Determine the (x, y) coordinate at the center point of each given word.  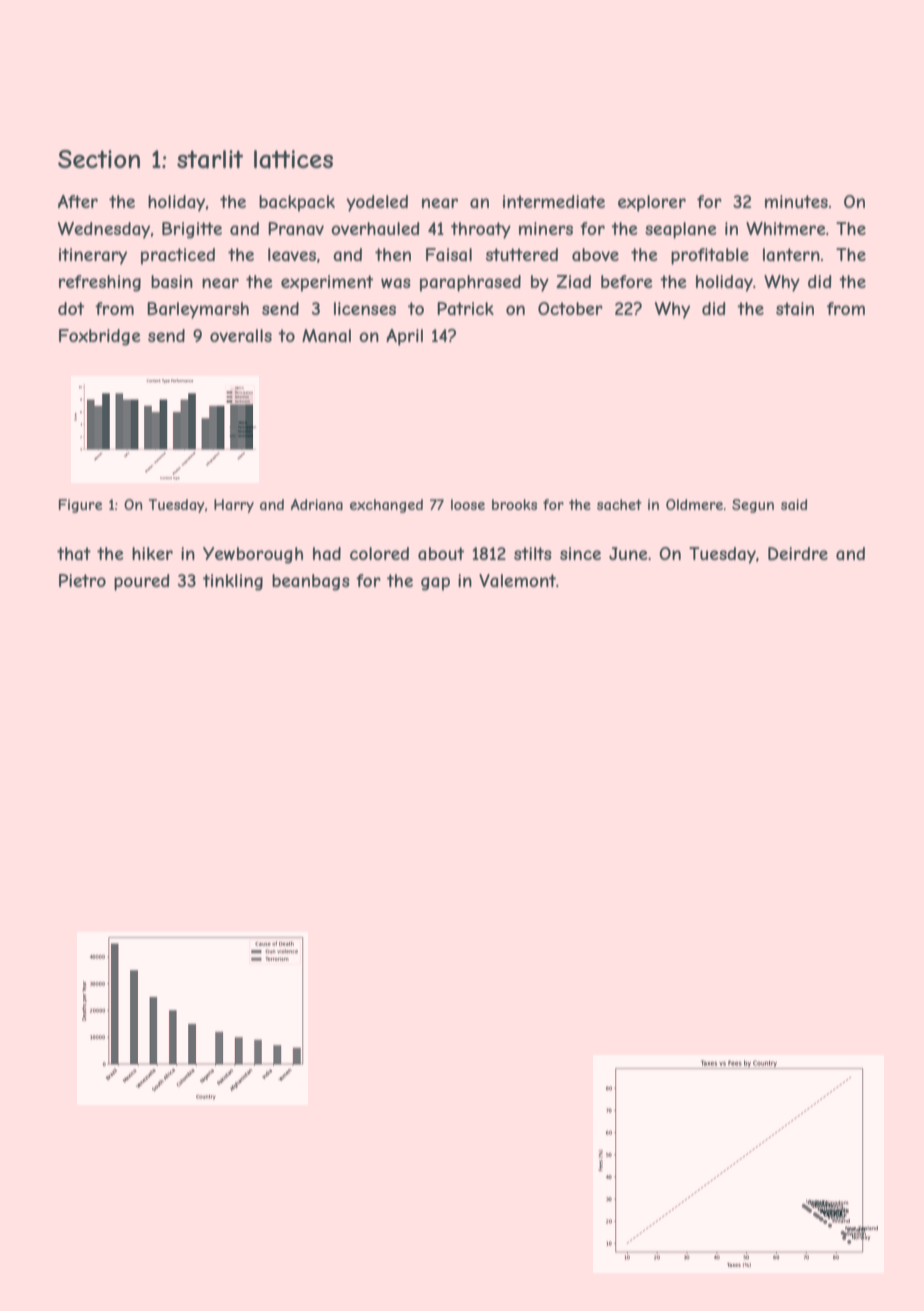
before (626, 281)
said (794, 504)
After (78, 201)
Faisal (449, 254)
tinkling (233, 582)
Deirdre (798, 554)
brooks (514, 504)
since (580, 553)
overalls (241, 335)
